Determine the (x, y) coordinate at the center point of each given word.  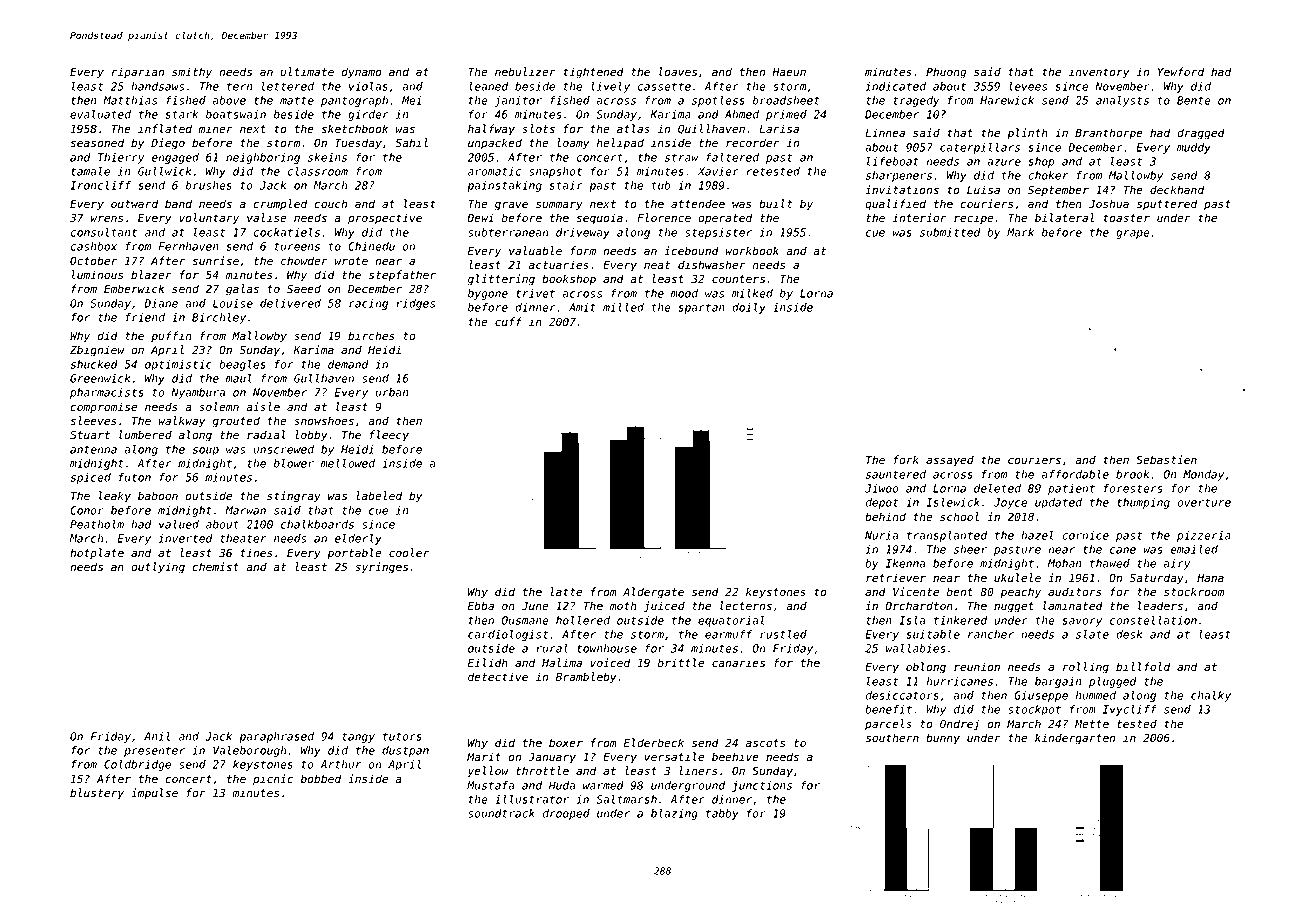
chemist (216, 567)
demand (348, 364)
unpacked (495, 144)
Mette (1092, 724)
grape (1133, 234)
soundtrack (501, 813)
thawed (1110, 563)
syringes (381, 568)
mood (684, 293)
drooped (566, 814)
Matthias (130, 100)
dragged (1201, 134)
